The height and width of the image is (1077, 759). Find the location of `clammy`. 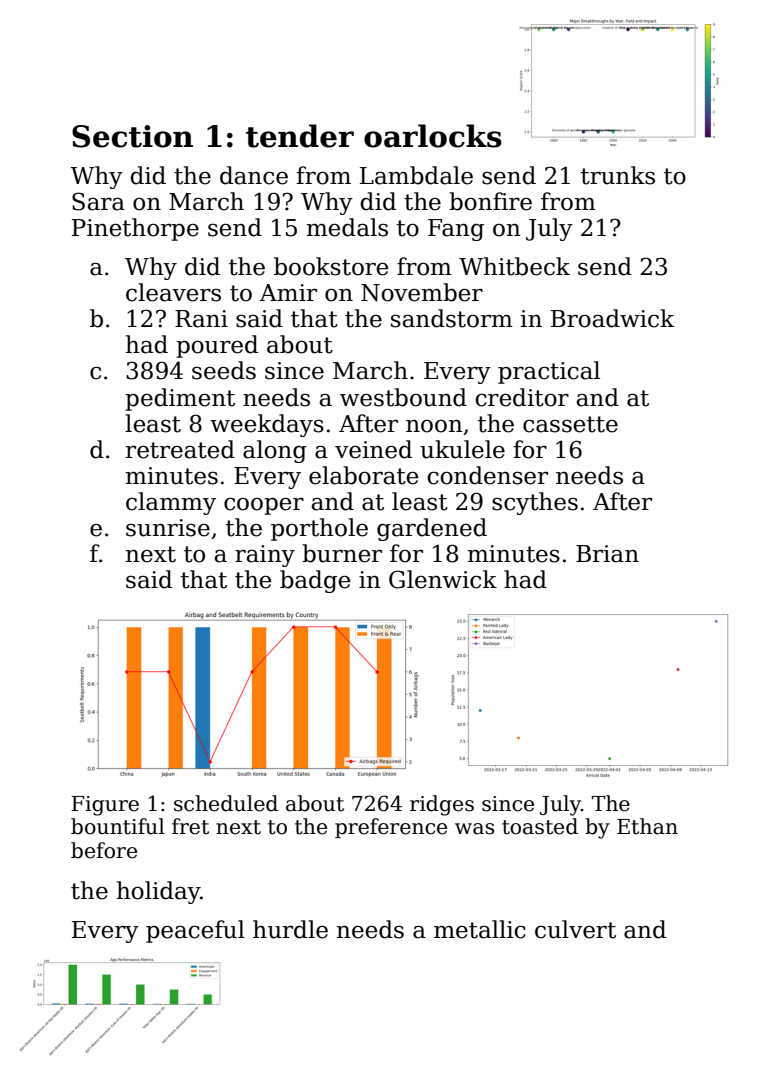

clammy is located at coordinates (171, 503).
